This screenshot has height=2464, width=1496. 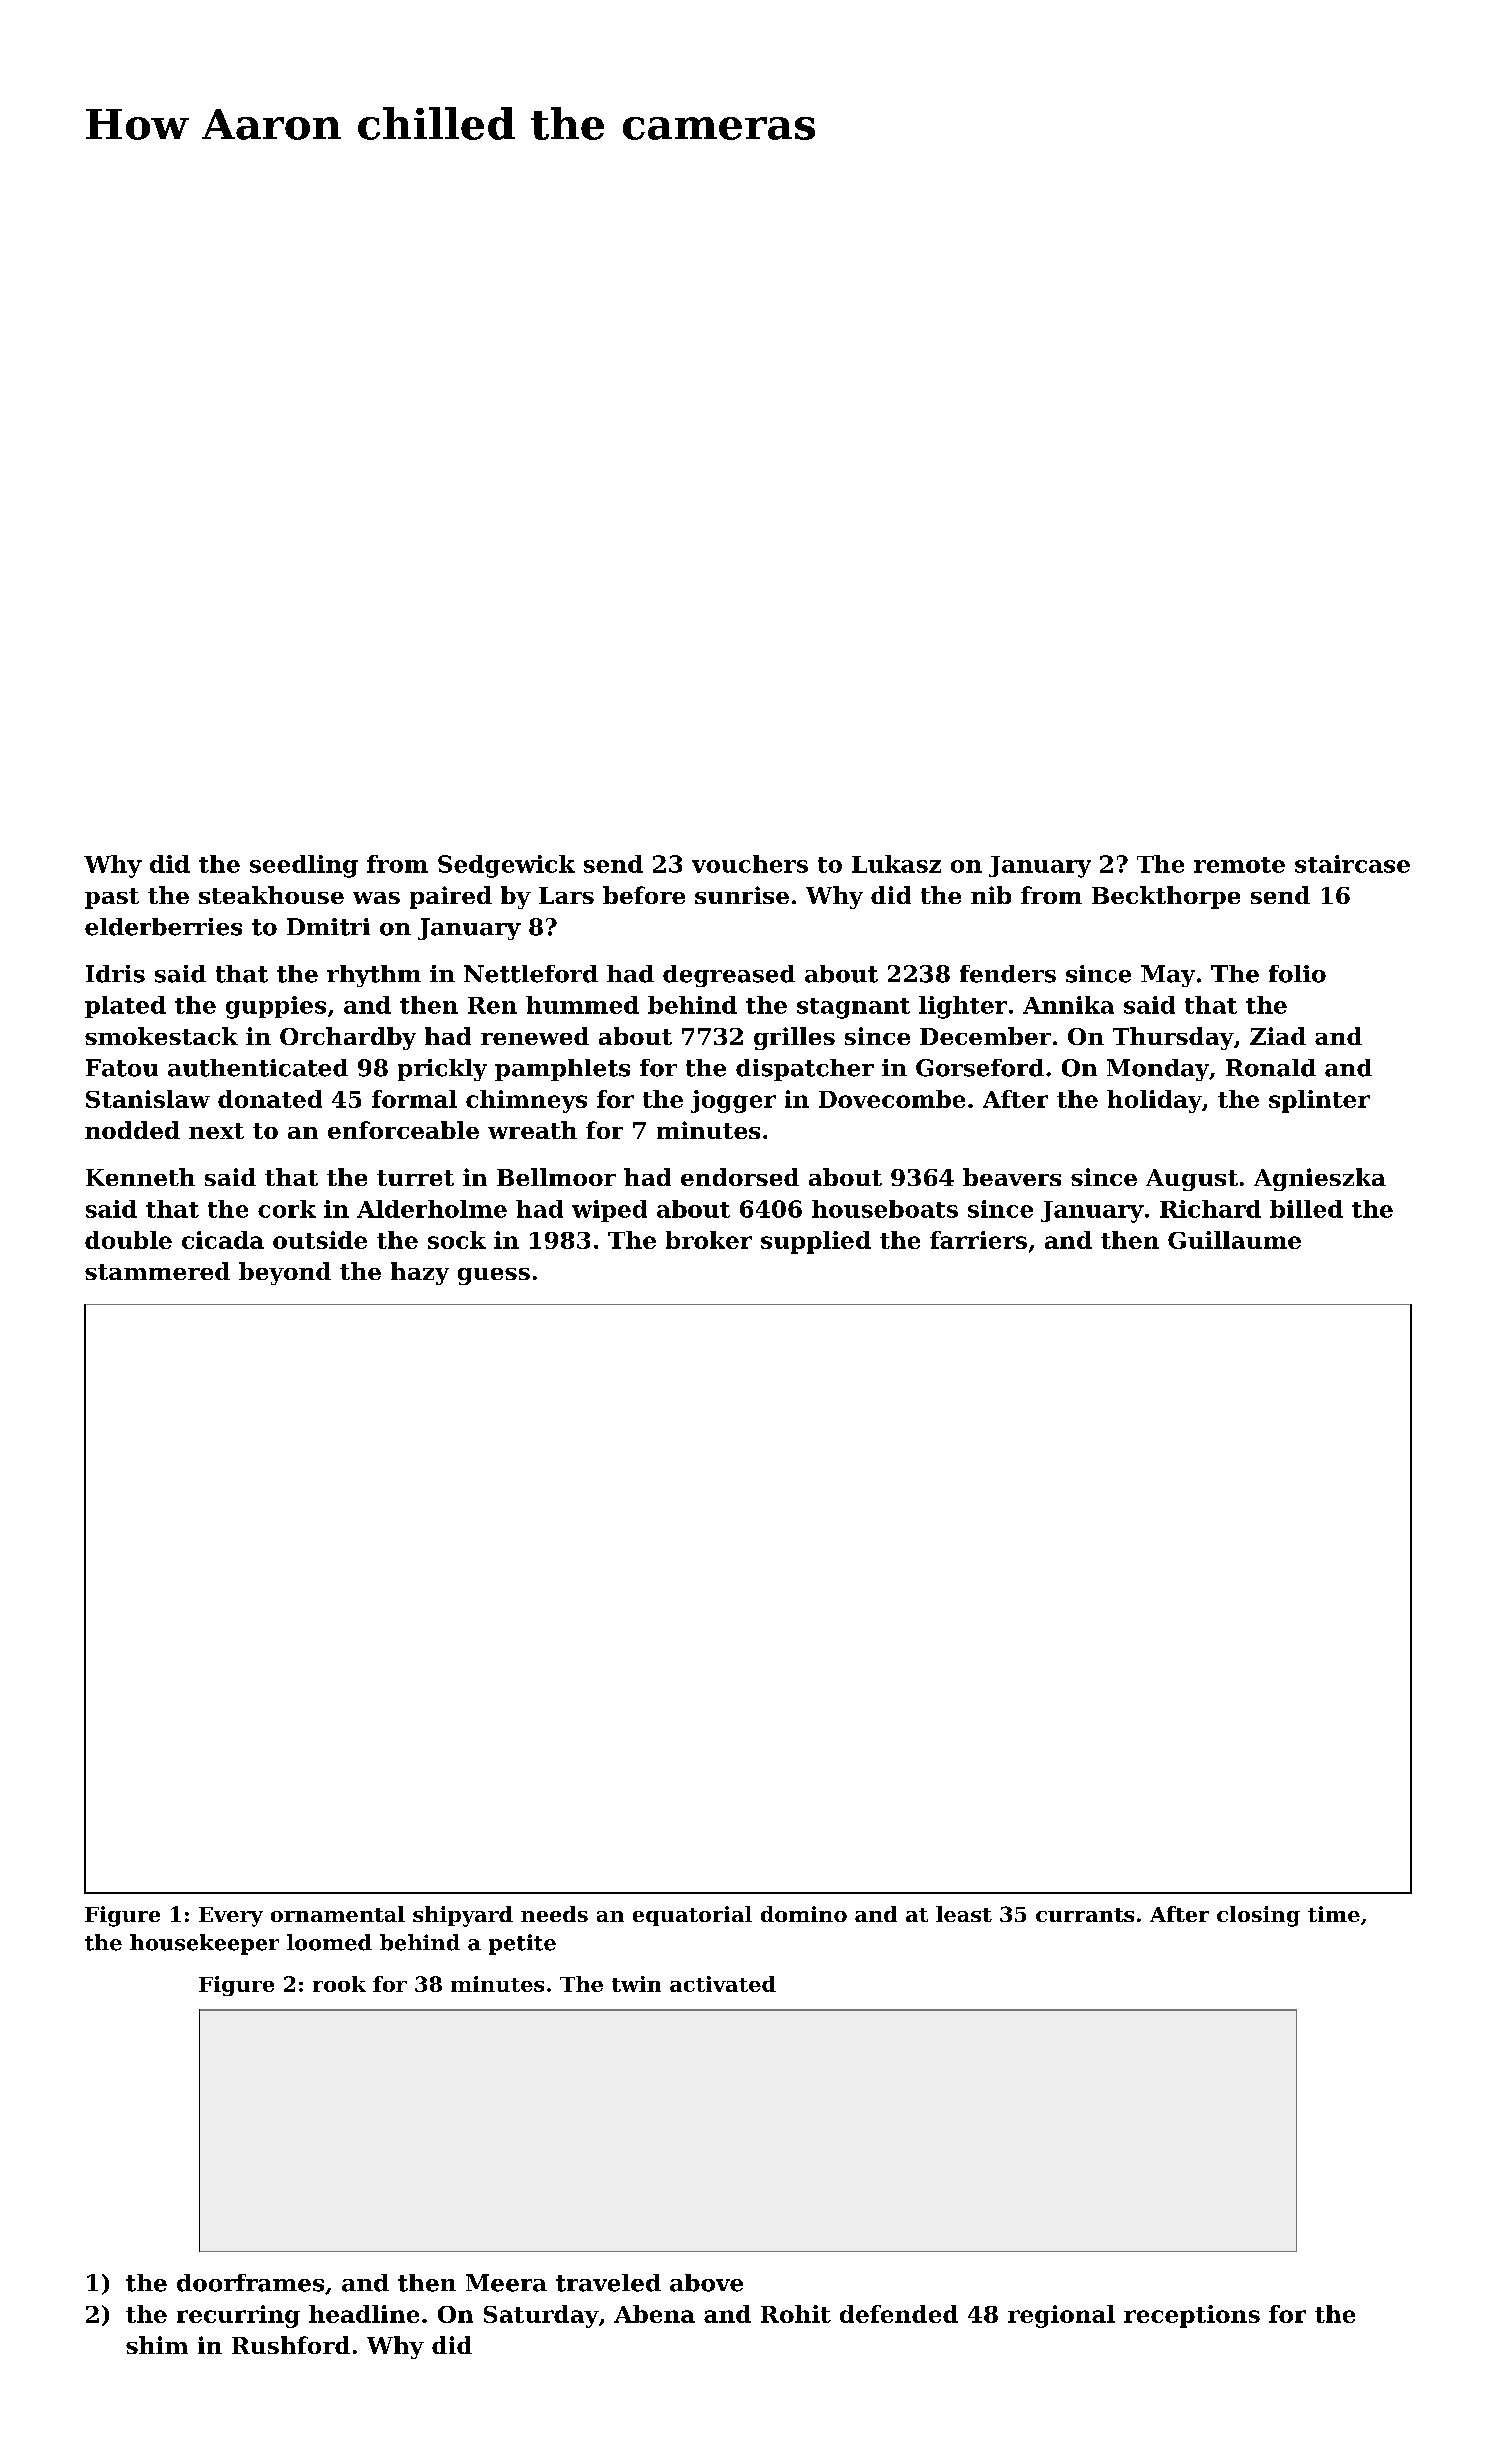 What do you see at coordinates (964, 1914) in the screenshot?
I see `least` at bounding box center [964, 1914].
